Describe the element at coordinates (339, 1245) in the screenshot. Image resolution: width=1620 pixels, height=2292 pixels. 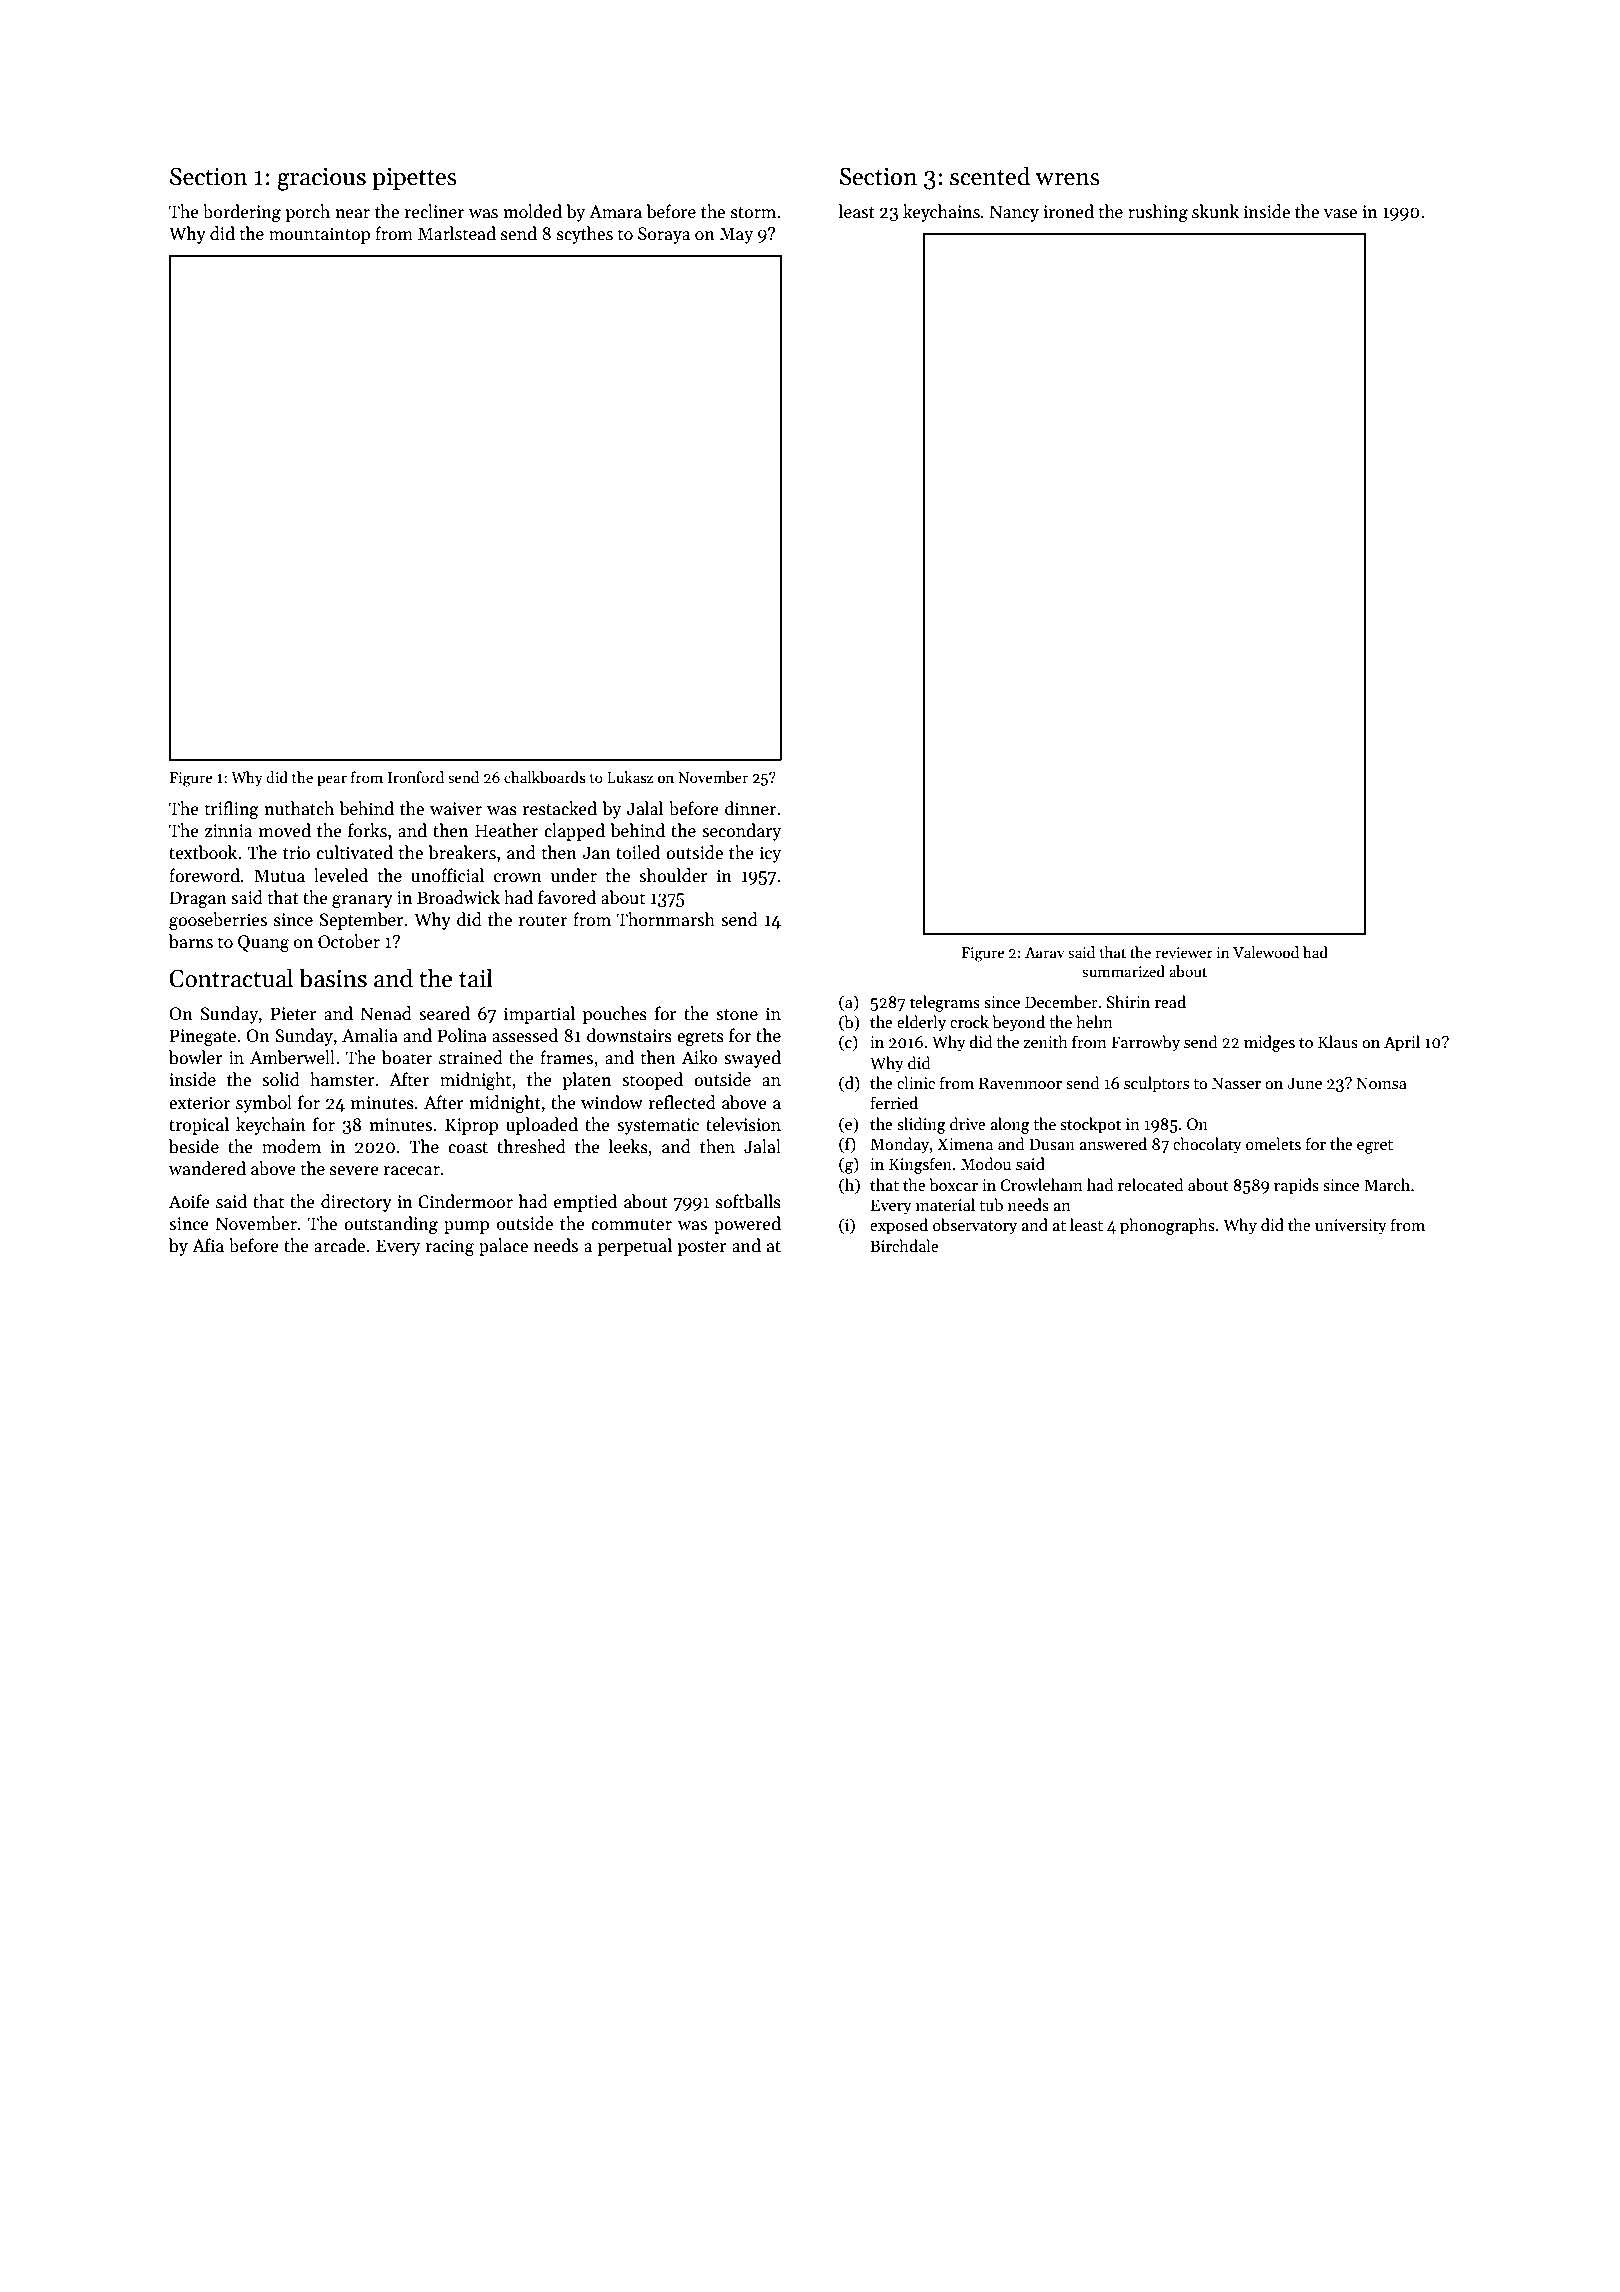
I see `arcade` at that location.
